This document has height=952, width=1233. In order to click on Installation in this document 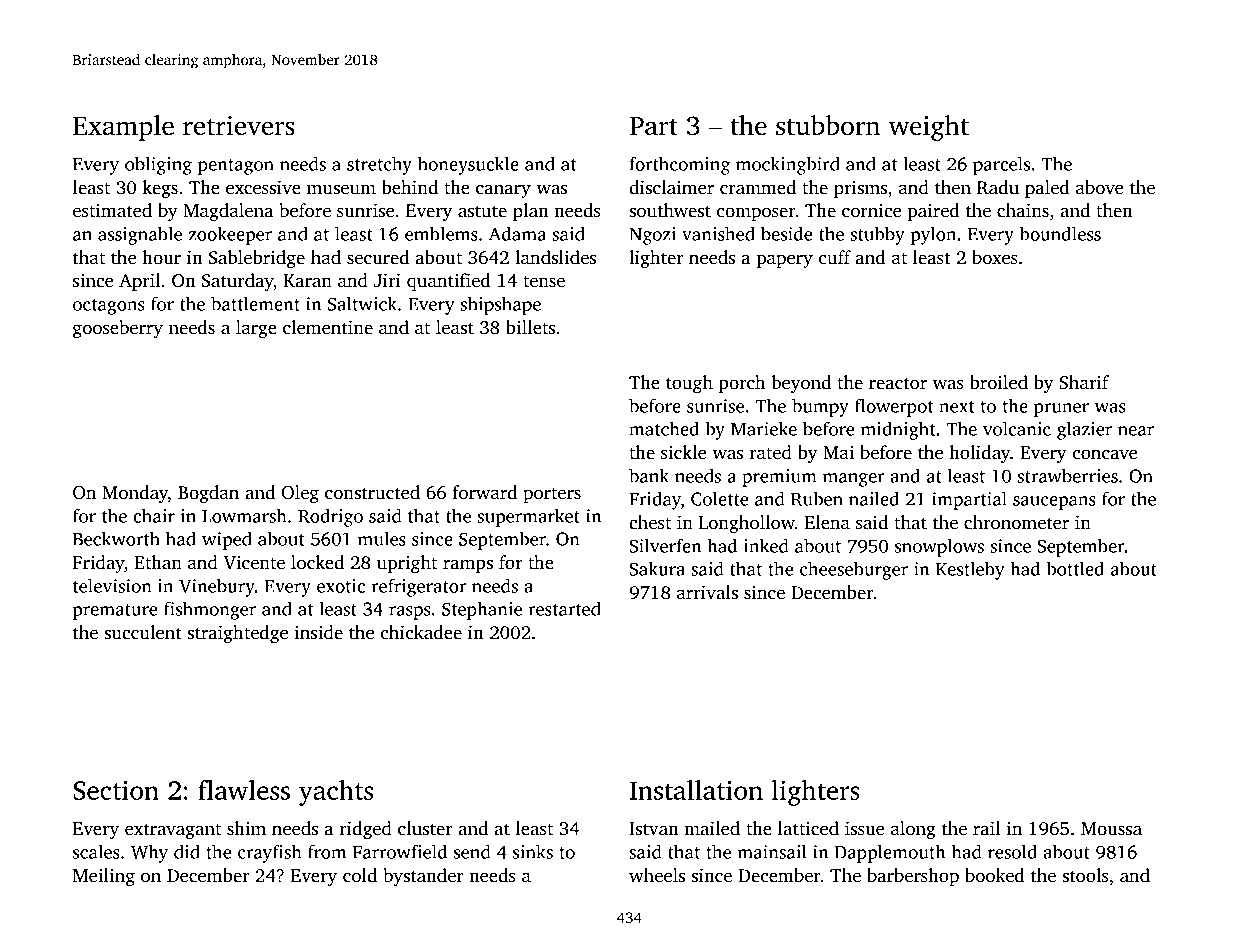, I will do `click(696, 790)`.
